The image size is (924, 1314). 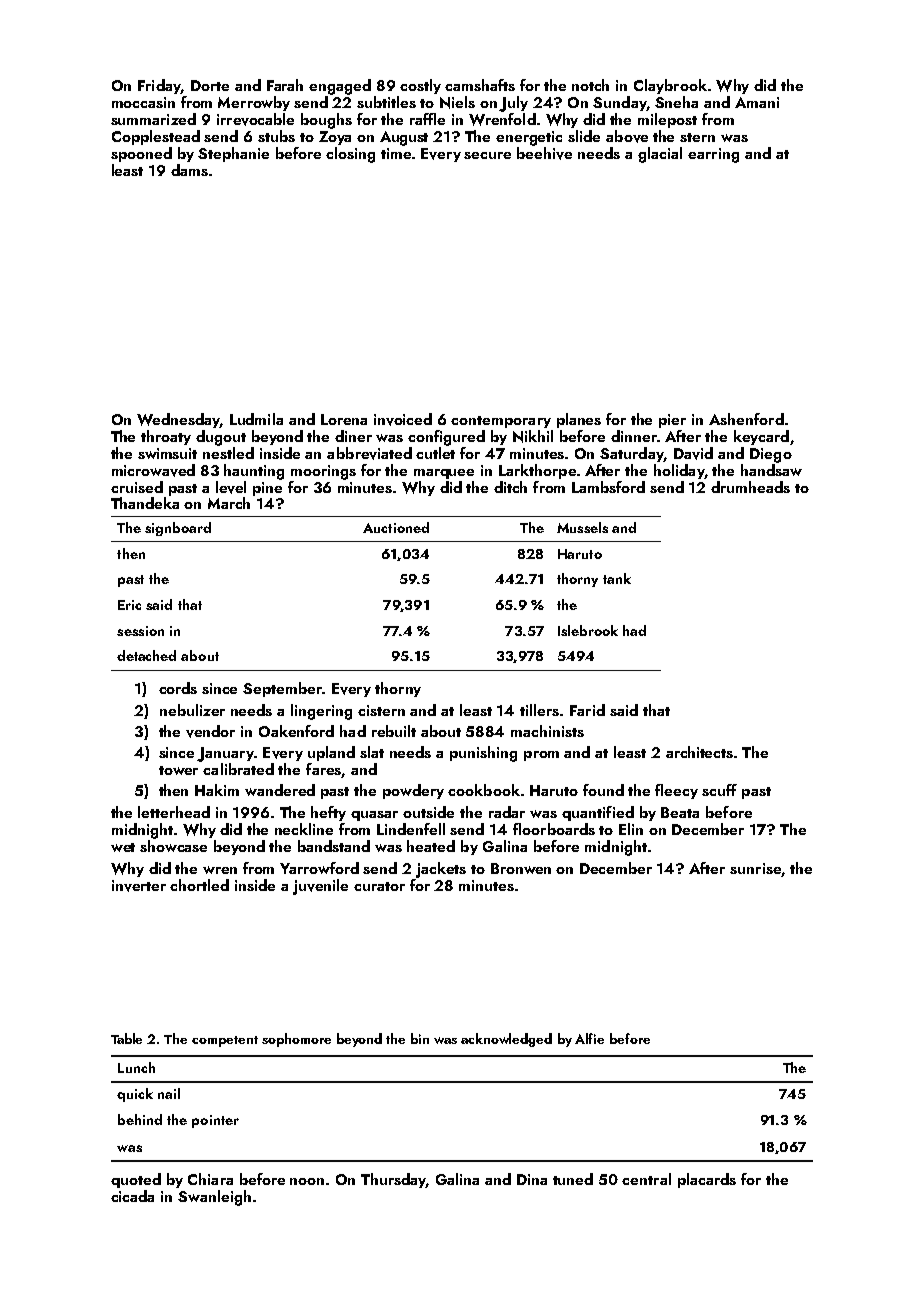 What do you see at coordinates (396, 153) in the document?
I see `time` at bounding box center [396, 153].
